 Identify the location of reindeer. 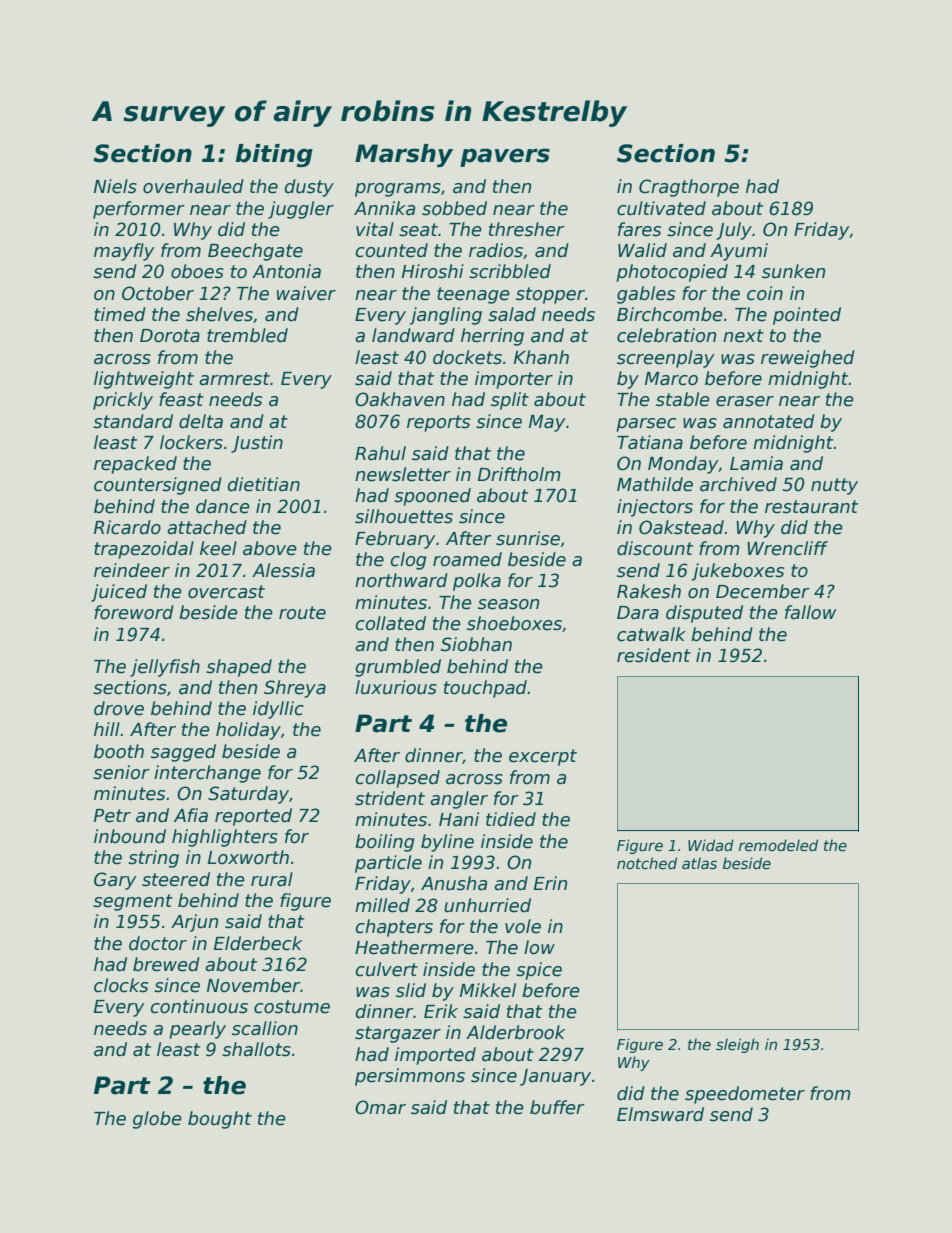
(132, 570).
